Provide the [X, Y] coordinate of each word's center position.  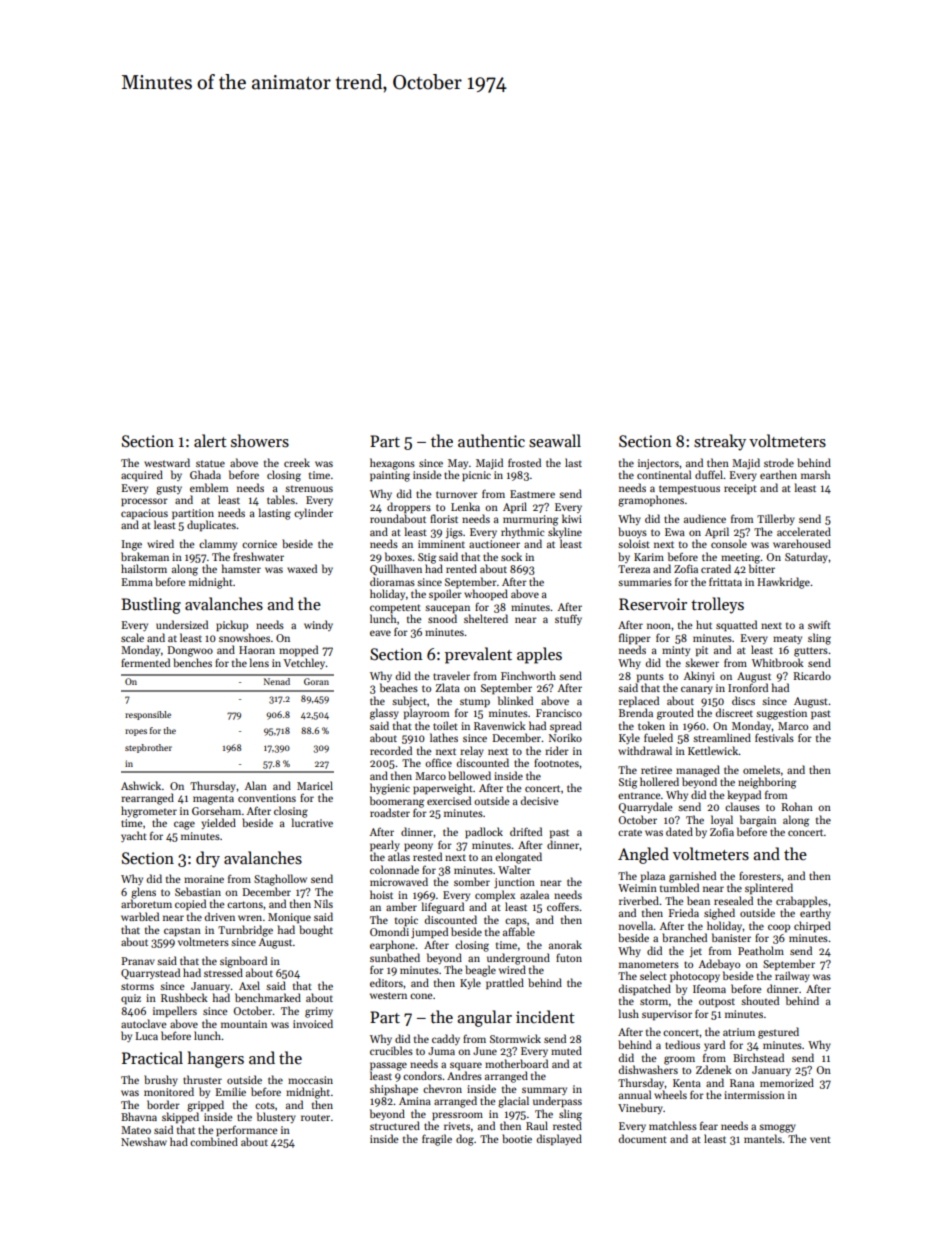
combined [214, 1141]
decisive [539, 800]
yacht [134, 836]
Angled [643, 855]
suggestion [781, 714]
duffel [709, 474]
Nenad [277, 681]
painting [390, 476]
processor [144, 502]
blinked [515, 700]
